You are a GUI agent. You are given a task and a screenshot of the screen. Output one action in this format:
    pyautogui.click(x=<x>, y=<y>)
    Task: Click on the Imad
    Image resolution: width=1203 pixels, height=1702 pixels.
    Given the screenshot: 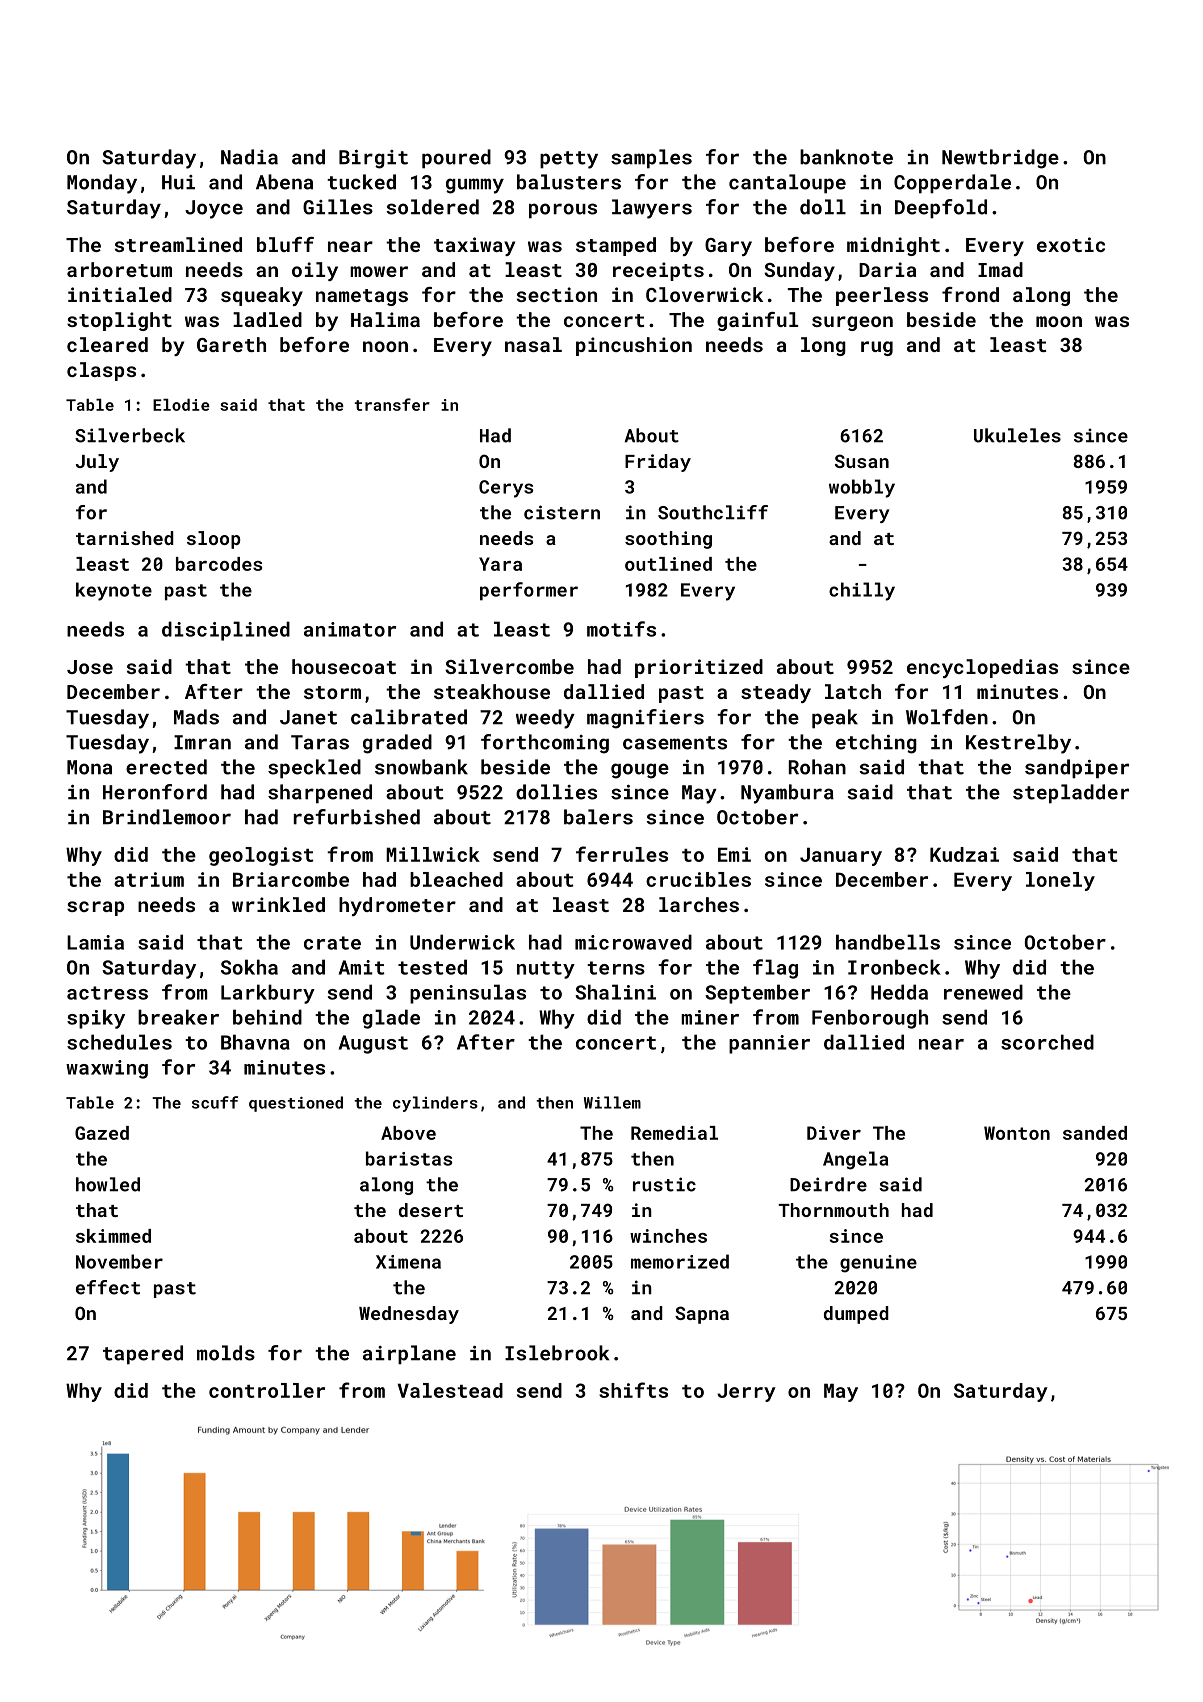 What is the action you would take?
    pyautogui.click(x=1000, y=269)
